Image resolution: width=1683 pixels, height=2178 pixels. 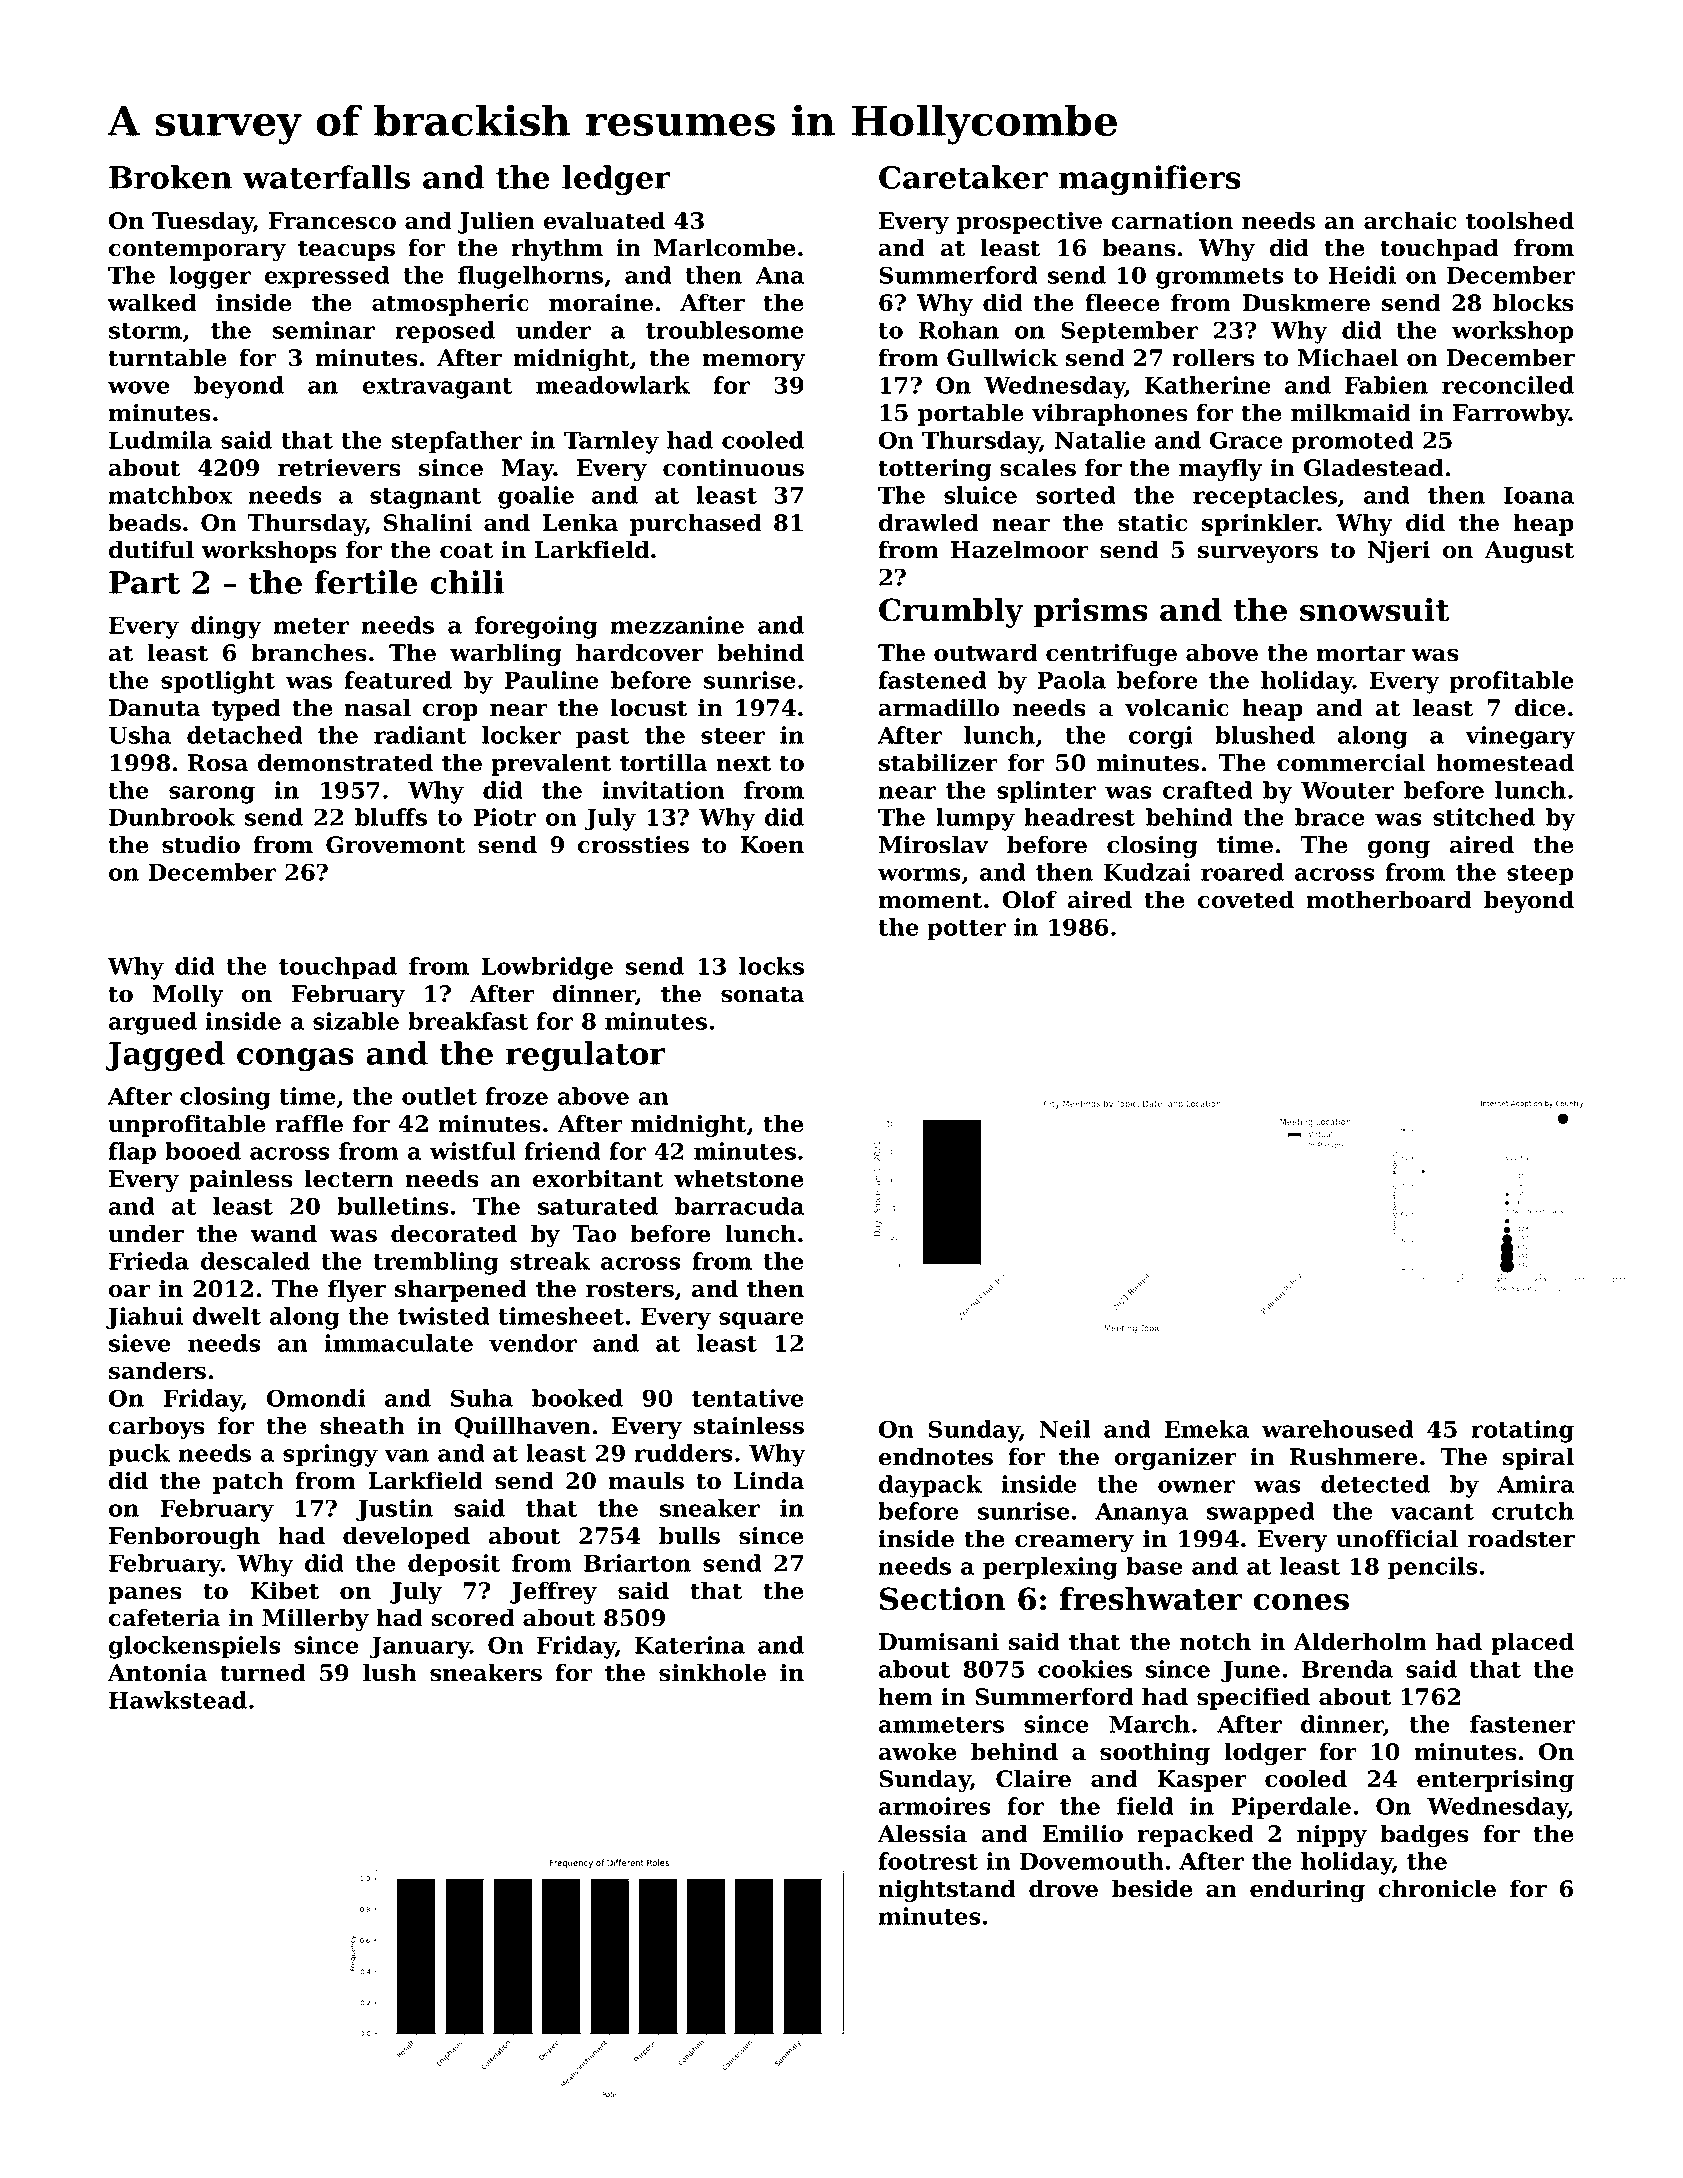 What do you see at coordinates (966, 930) in the image?
I see `potter` at bounding box center [966, 930].
